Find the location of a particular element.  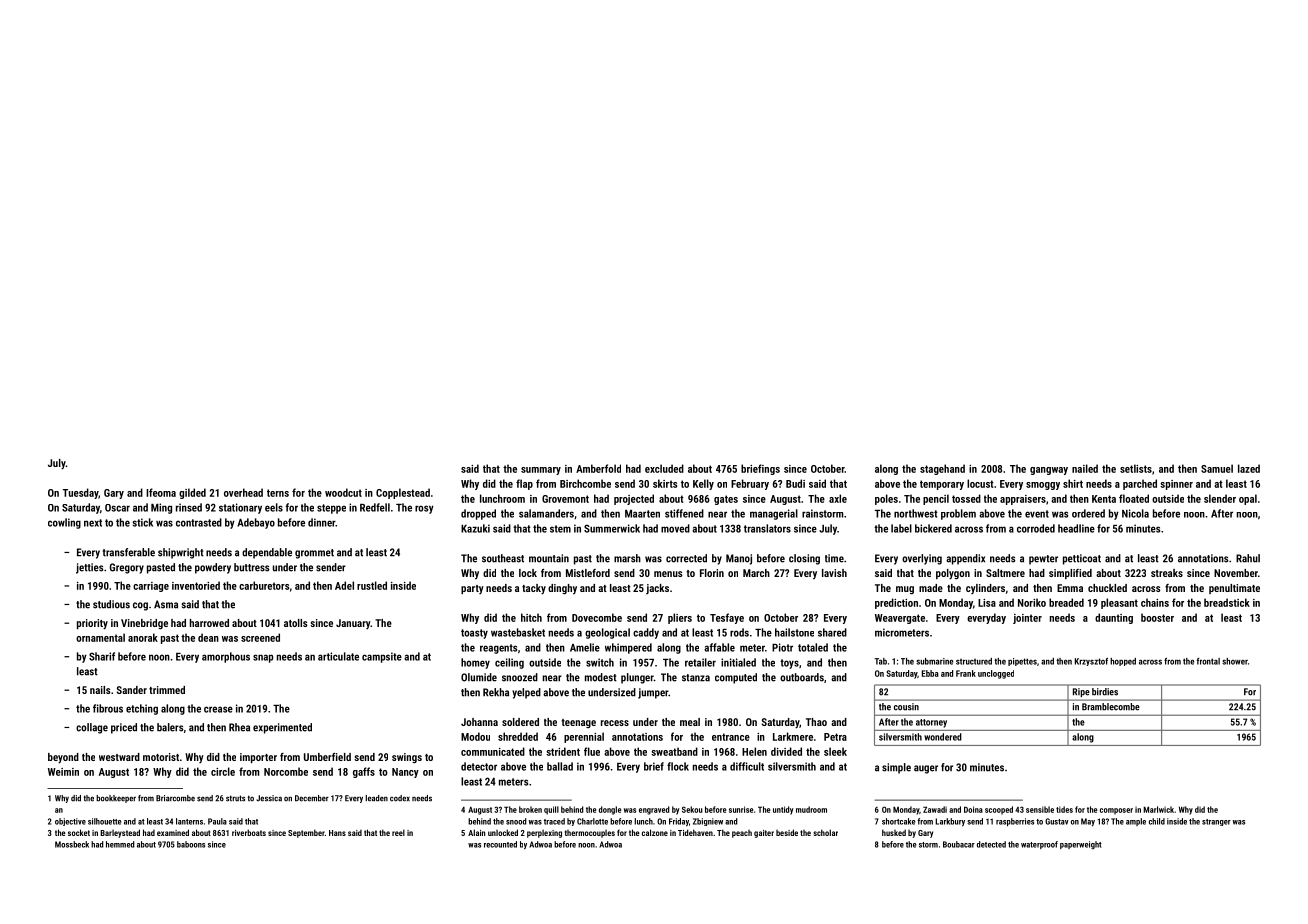

reagents is located at coordinates (498, 649).
